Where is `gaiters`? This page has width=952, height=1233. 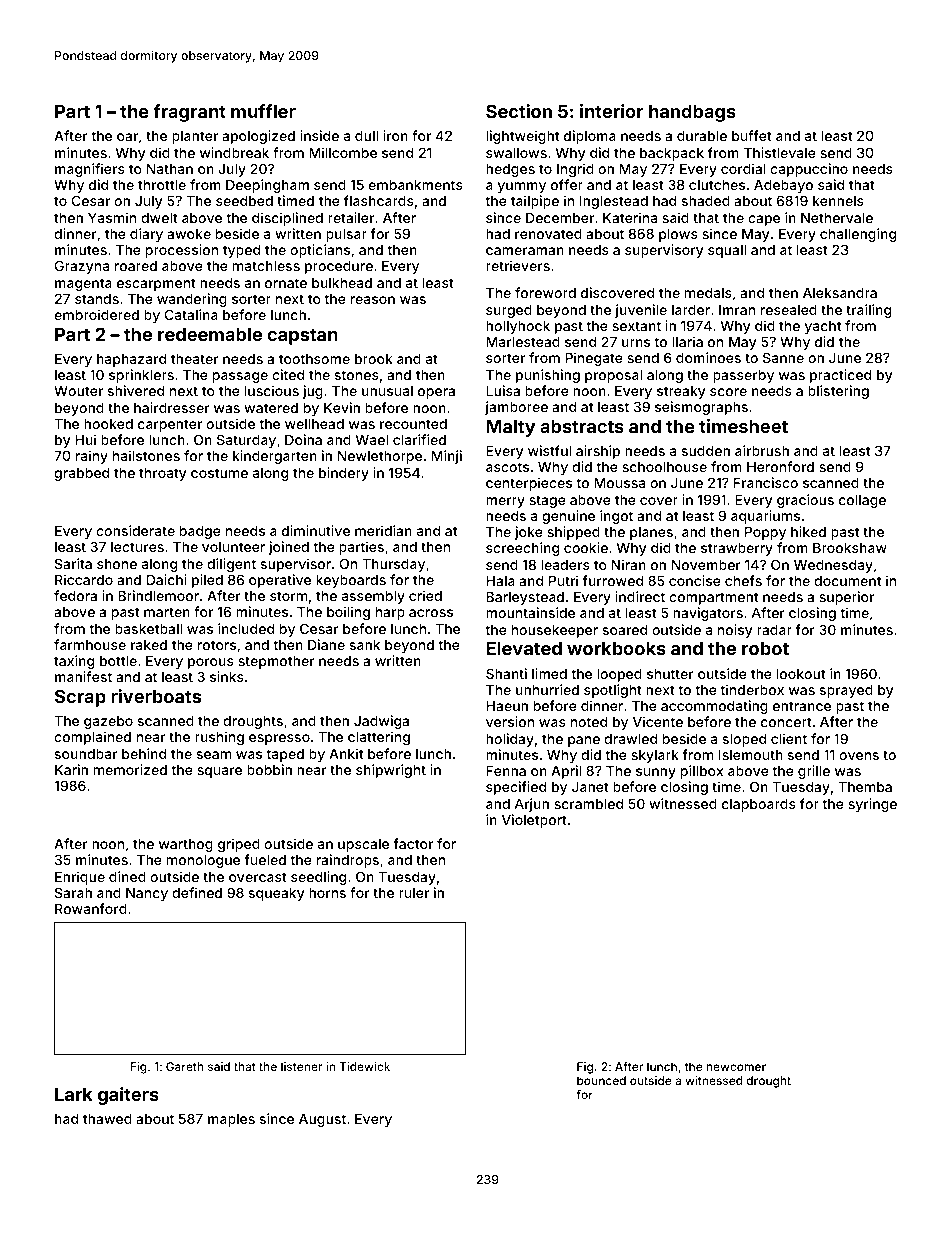
gaiters is located at coordinates (128, 1096).
